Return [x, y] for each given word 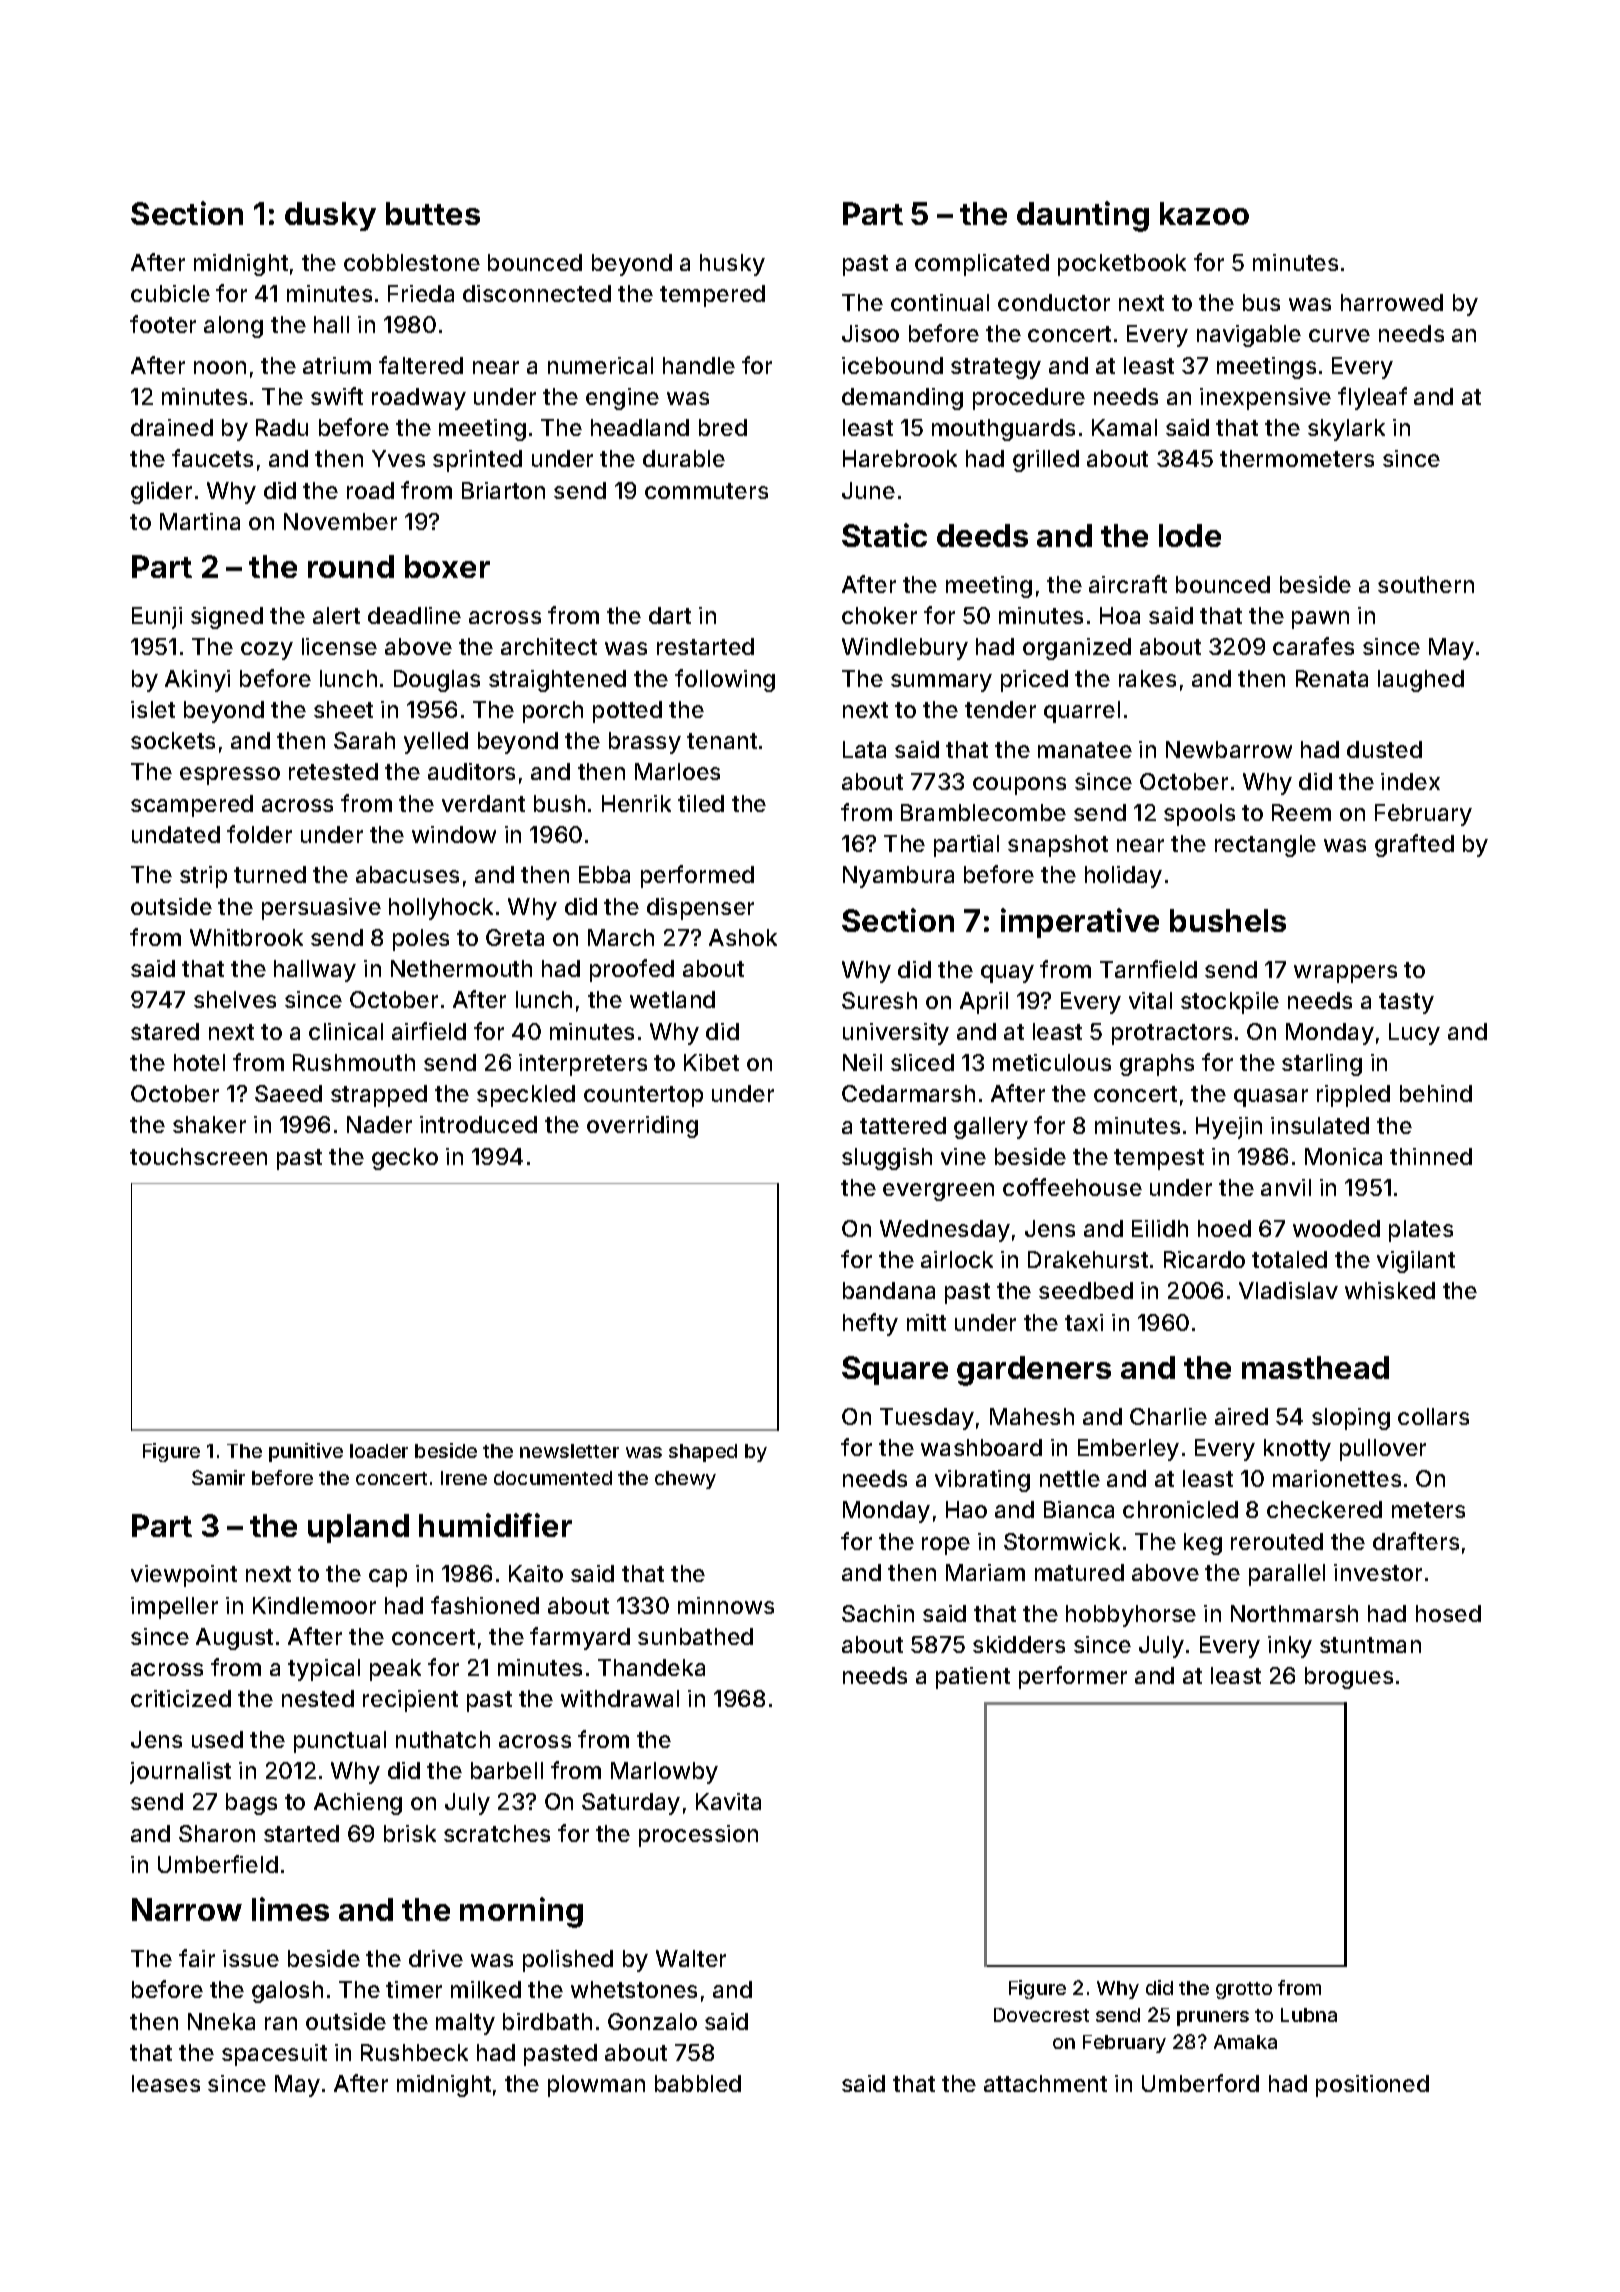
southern [1426, 584]
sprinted [477, 461]
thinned [1431, 1156]
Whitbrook [246, 937]
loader [379, 1451]
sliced [922, 1062]
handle [699, 365]
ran [281, 2023]
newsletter [569, 1451]
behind [1436, 1093]
